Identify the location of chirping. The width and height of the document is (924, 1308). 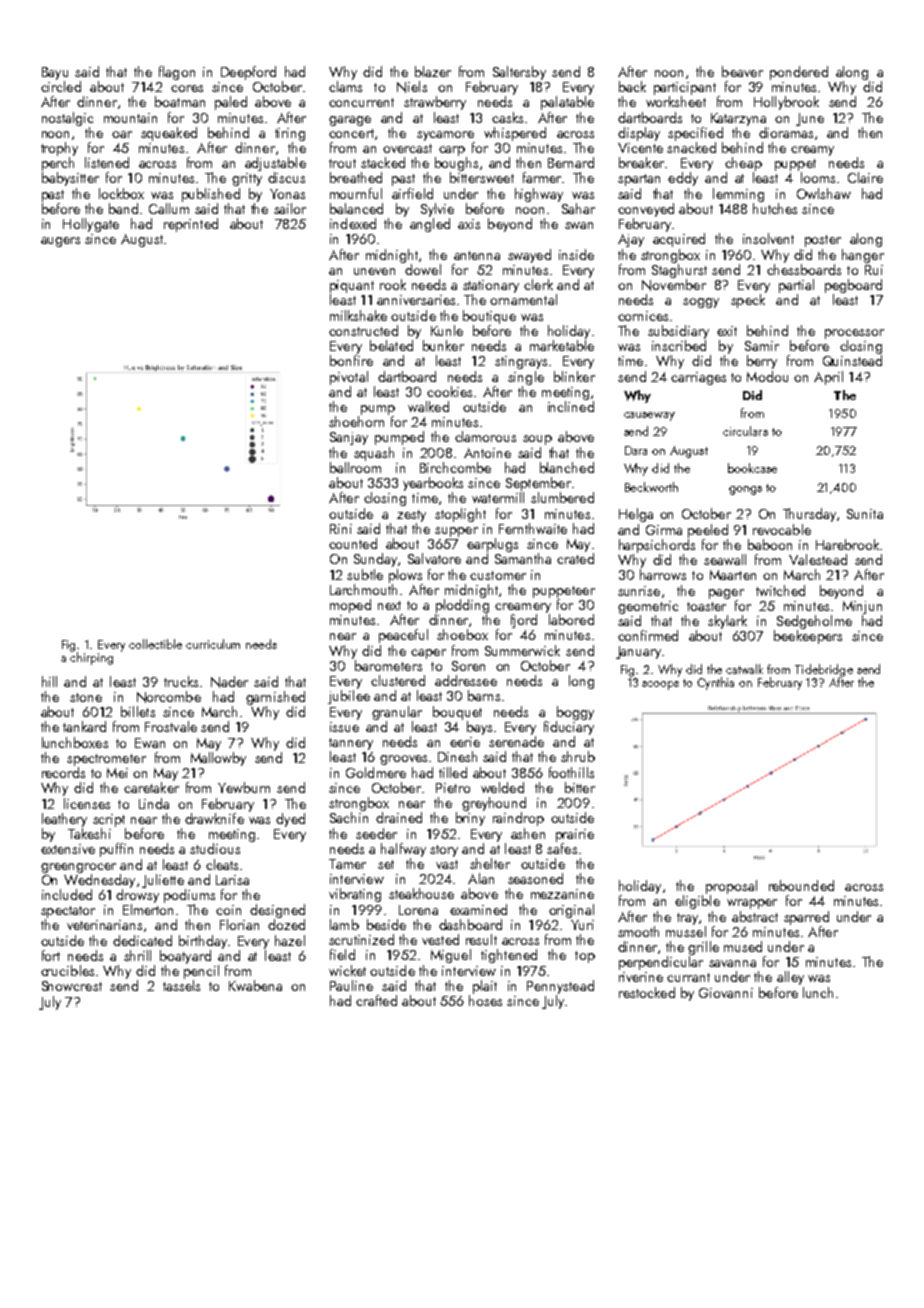
(91, 658).
